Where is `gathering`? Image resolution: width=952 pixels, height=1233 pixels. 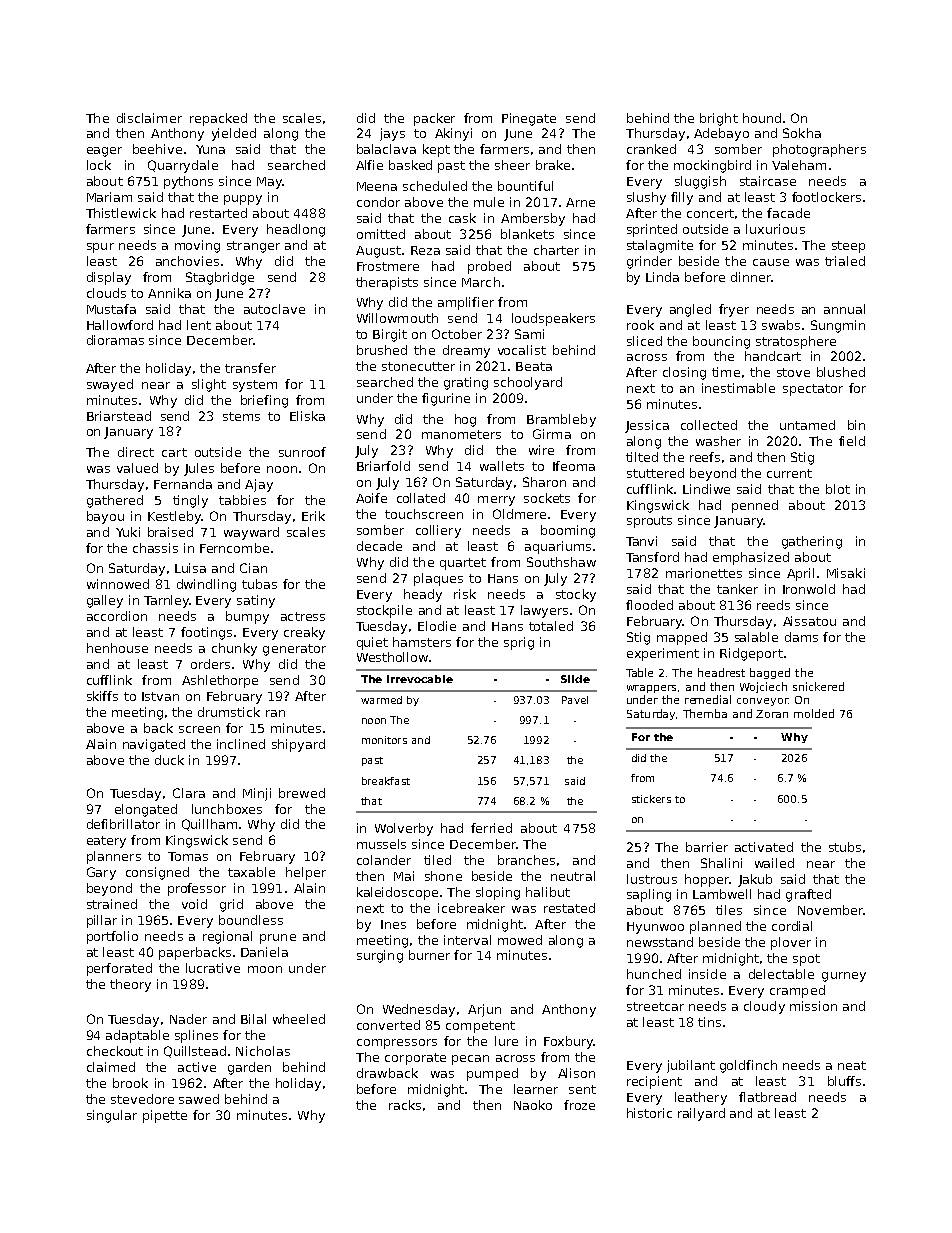 gathering is located at coordinates (812, 542).
